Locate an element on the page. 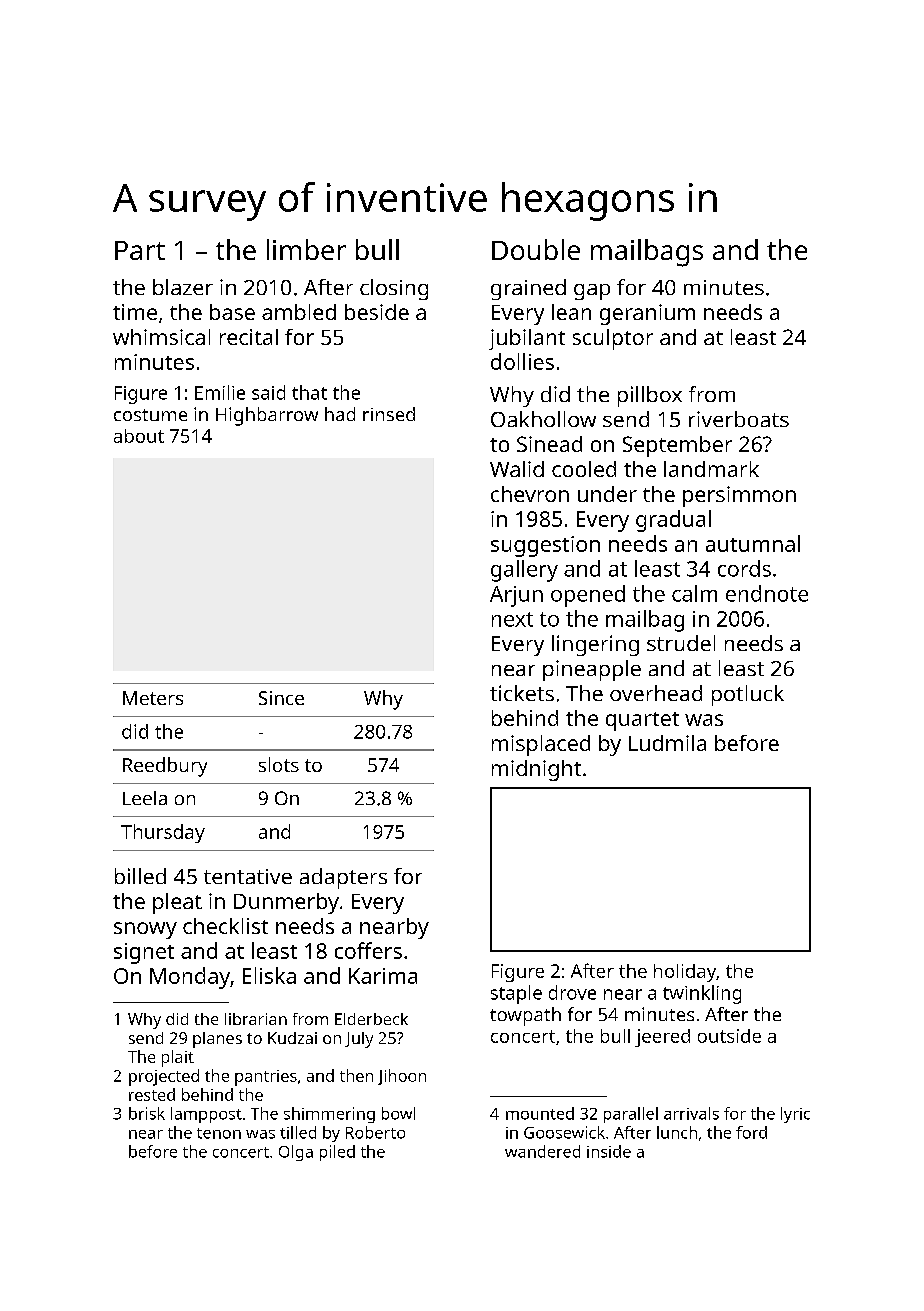  geranium is located at coordinates (647, 314).
